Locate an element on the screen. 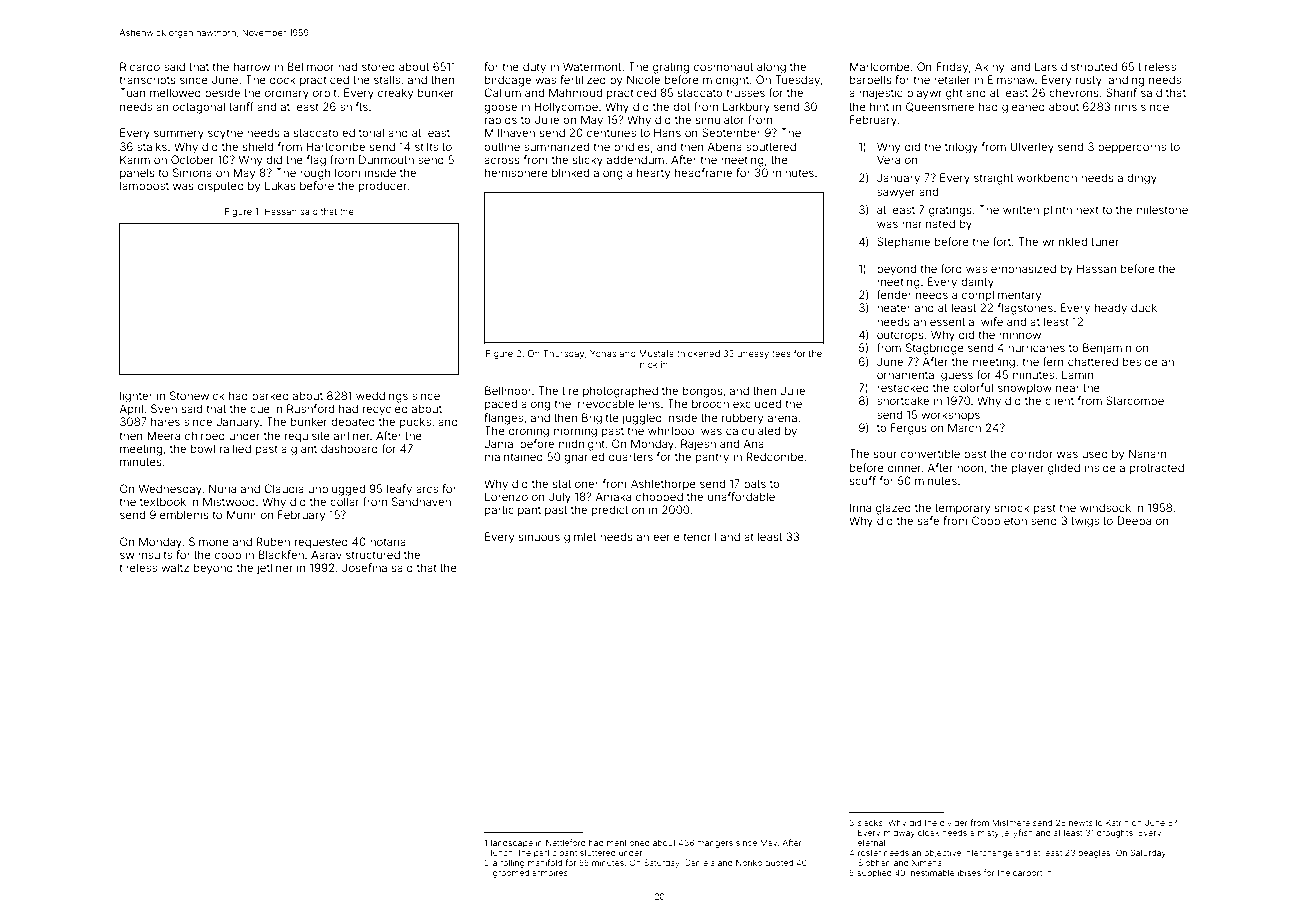 The height and width of the screenshot is (924, 1308). twigs is located at coordinates (1085, 522).
